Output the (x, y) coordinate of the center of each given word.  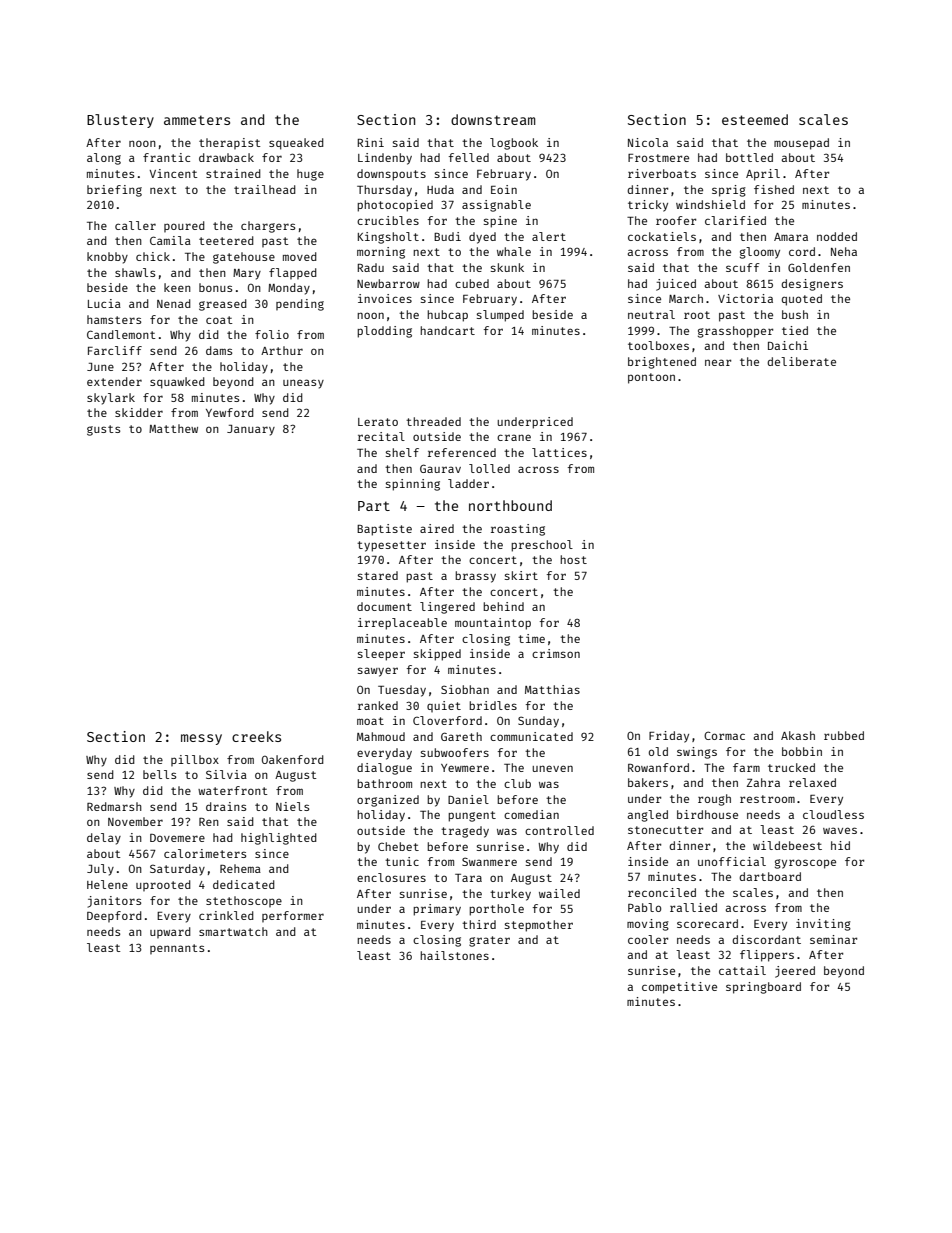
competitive (679, 988)
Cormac (724, 735)
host (573, 559)
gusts (103, 430)
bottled (749, 157)
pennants (177, 949)
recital (381, 436)
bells (159, 774)
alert (549, 236)
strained (233, 173)
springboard (763, 988)
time (531, 638)
